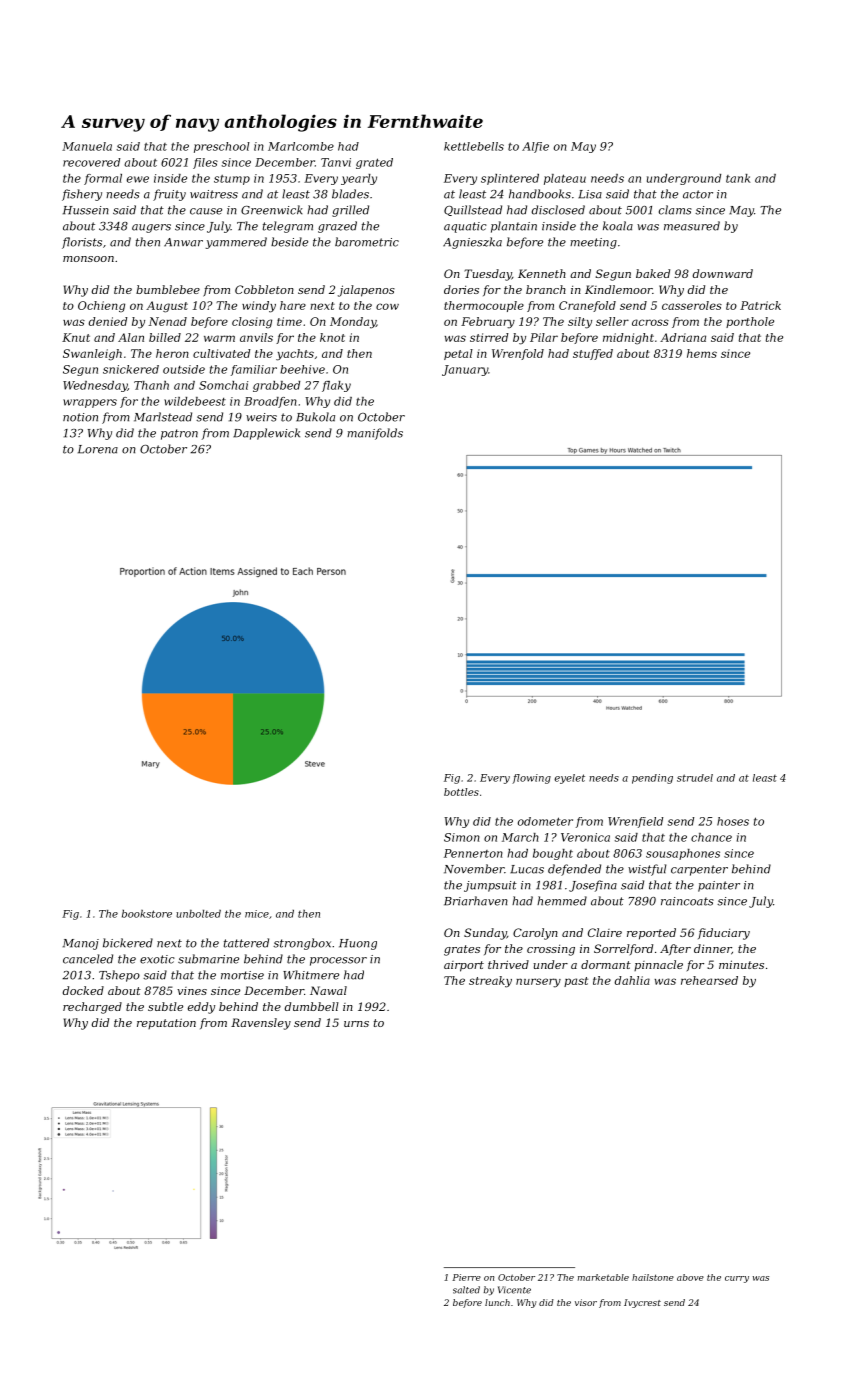  What do you see at coordinates (472, 243) in the document?
I see `Agnieszka` at bounding box center [472, 243].
